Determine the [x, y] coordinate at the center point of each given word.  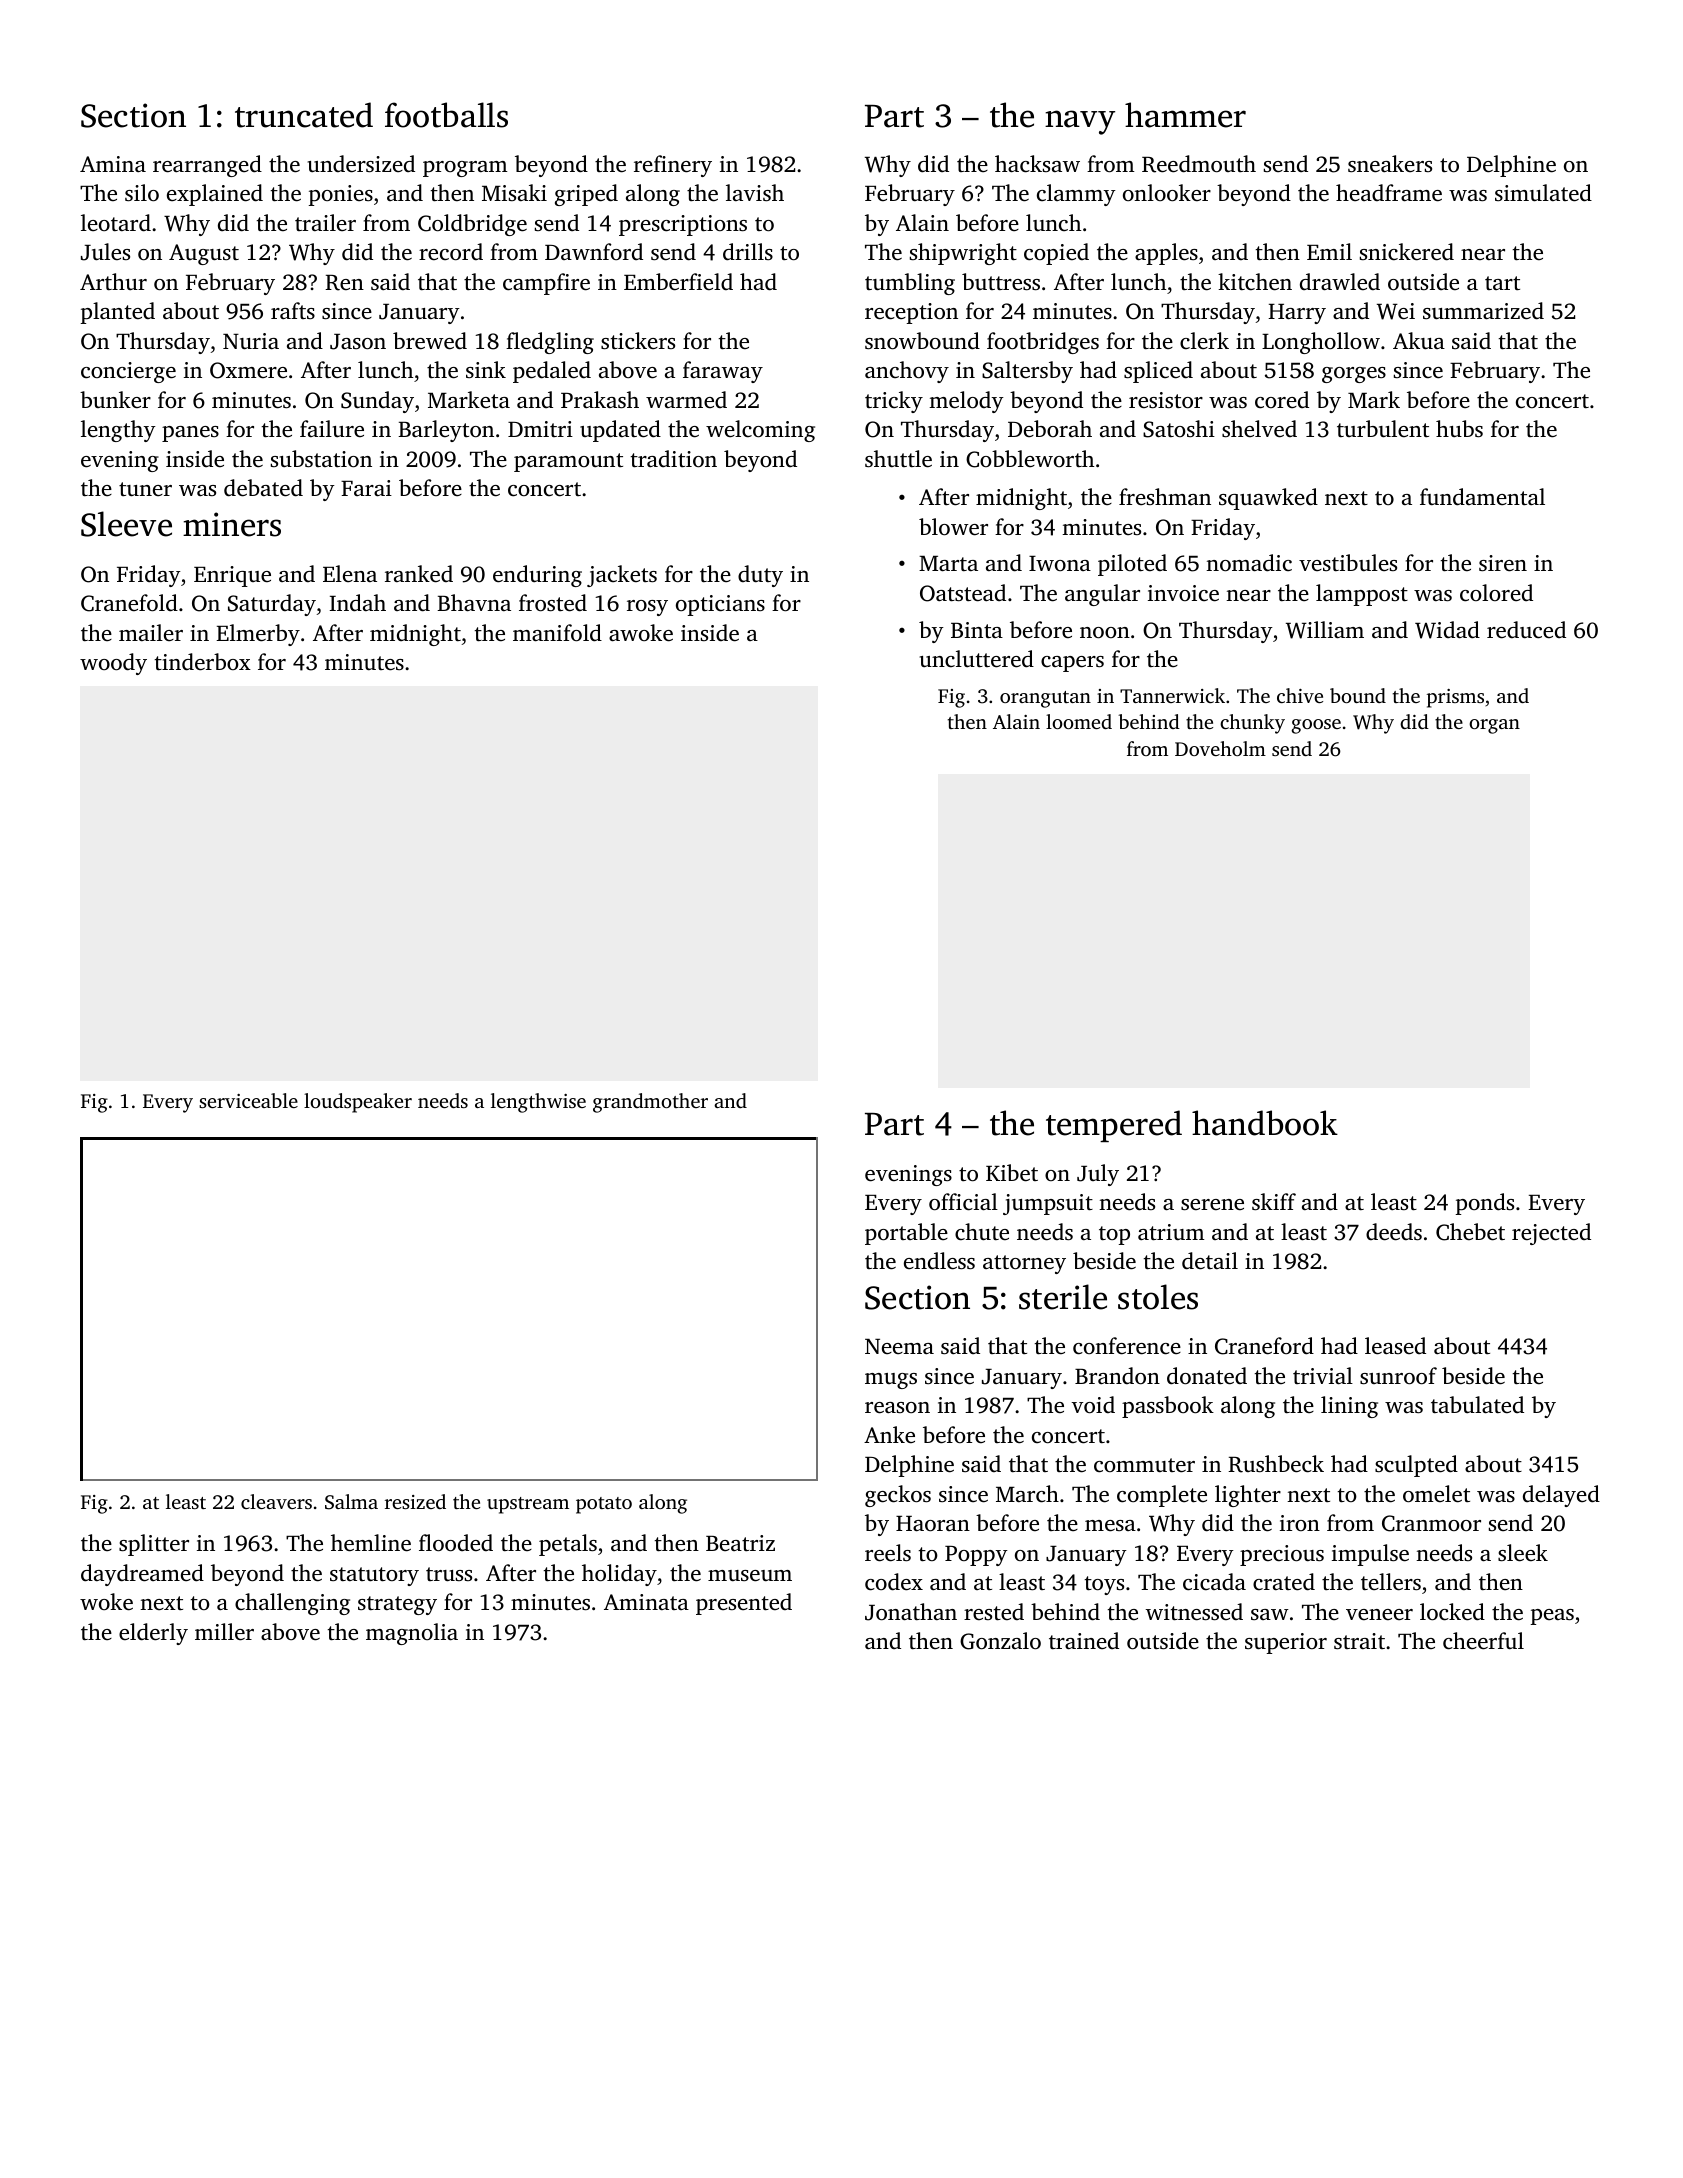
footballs [446, 115]
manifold [557, 633]
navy [1080, 122]
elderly [153, 1634]
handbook [1265, 1123]
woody [113, 664]
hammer [1185, 115]
